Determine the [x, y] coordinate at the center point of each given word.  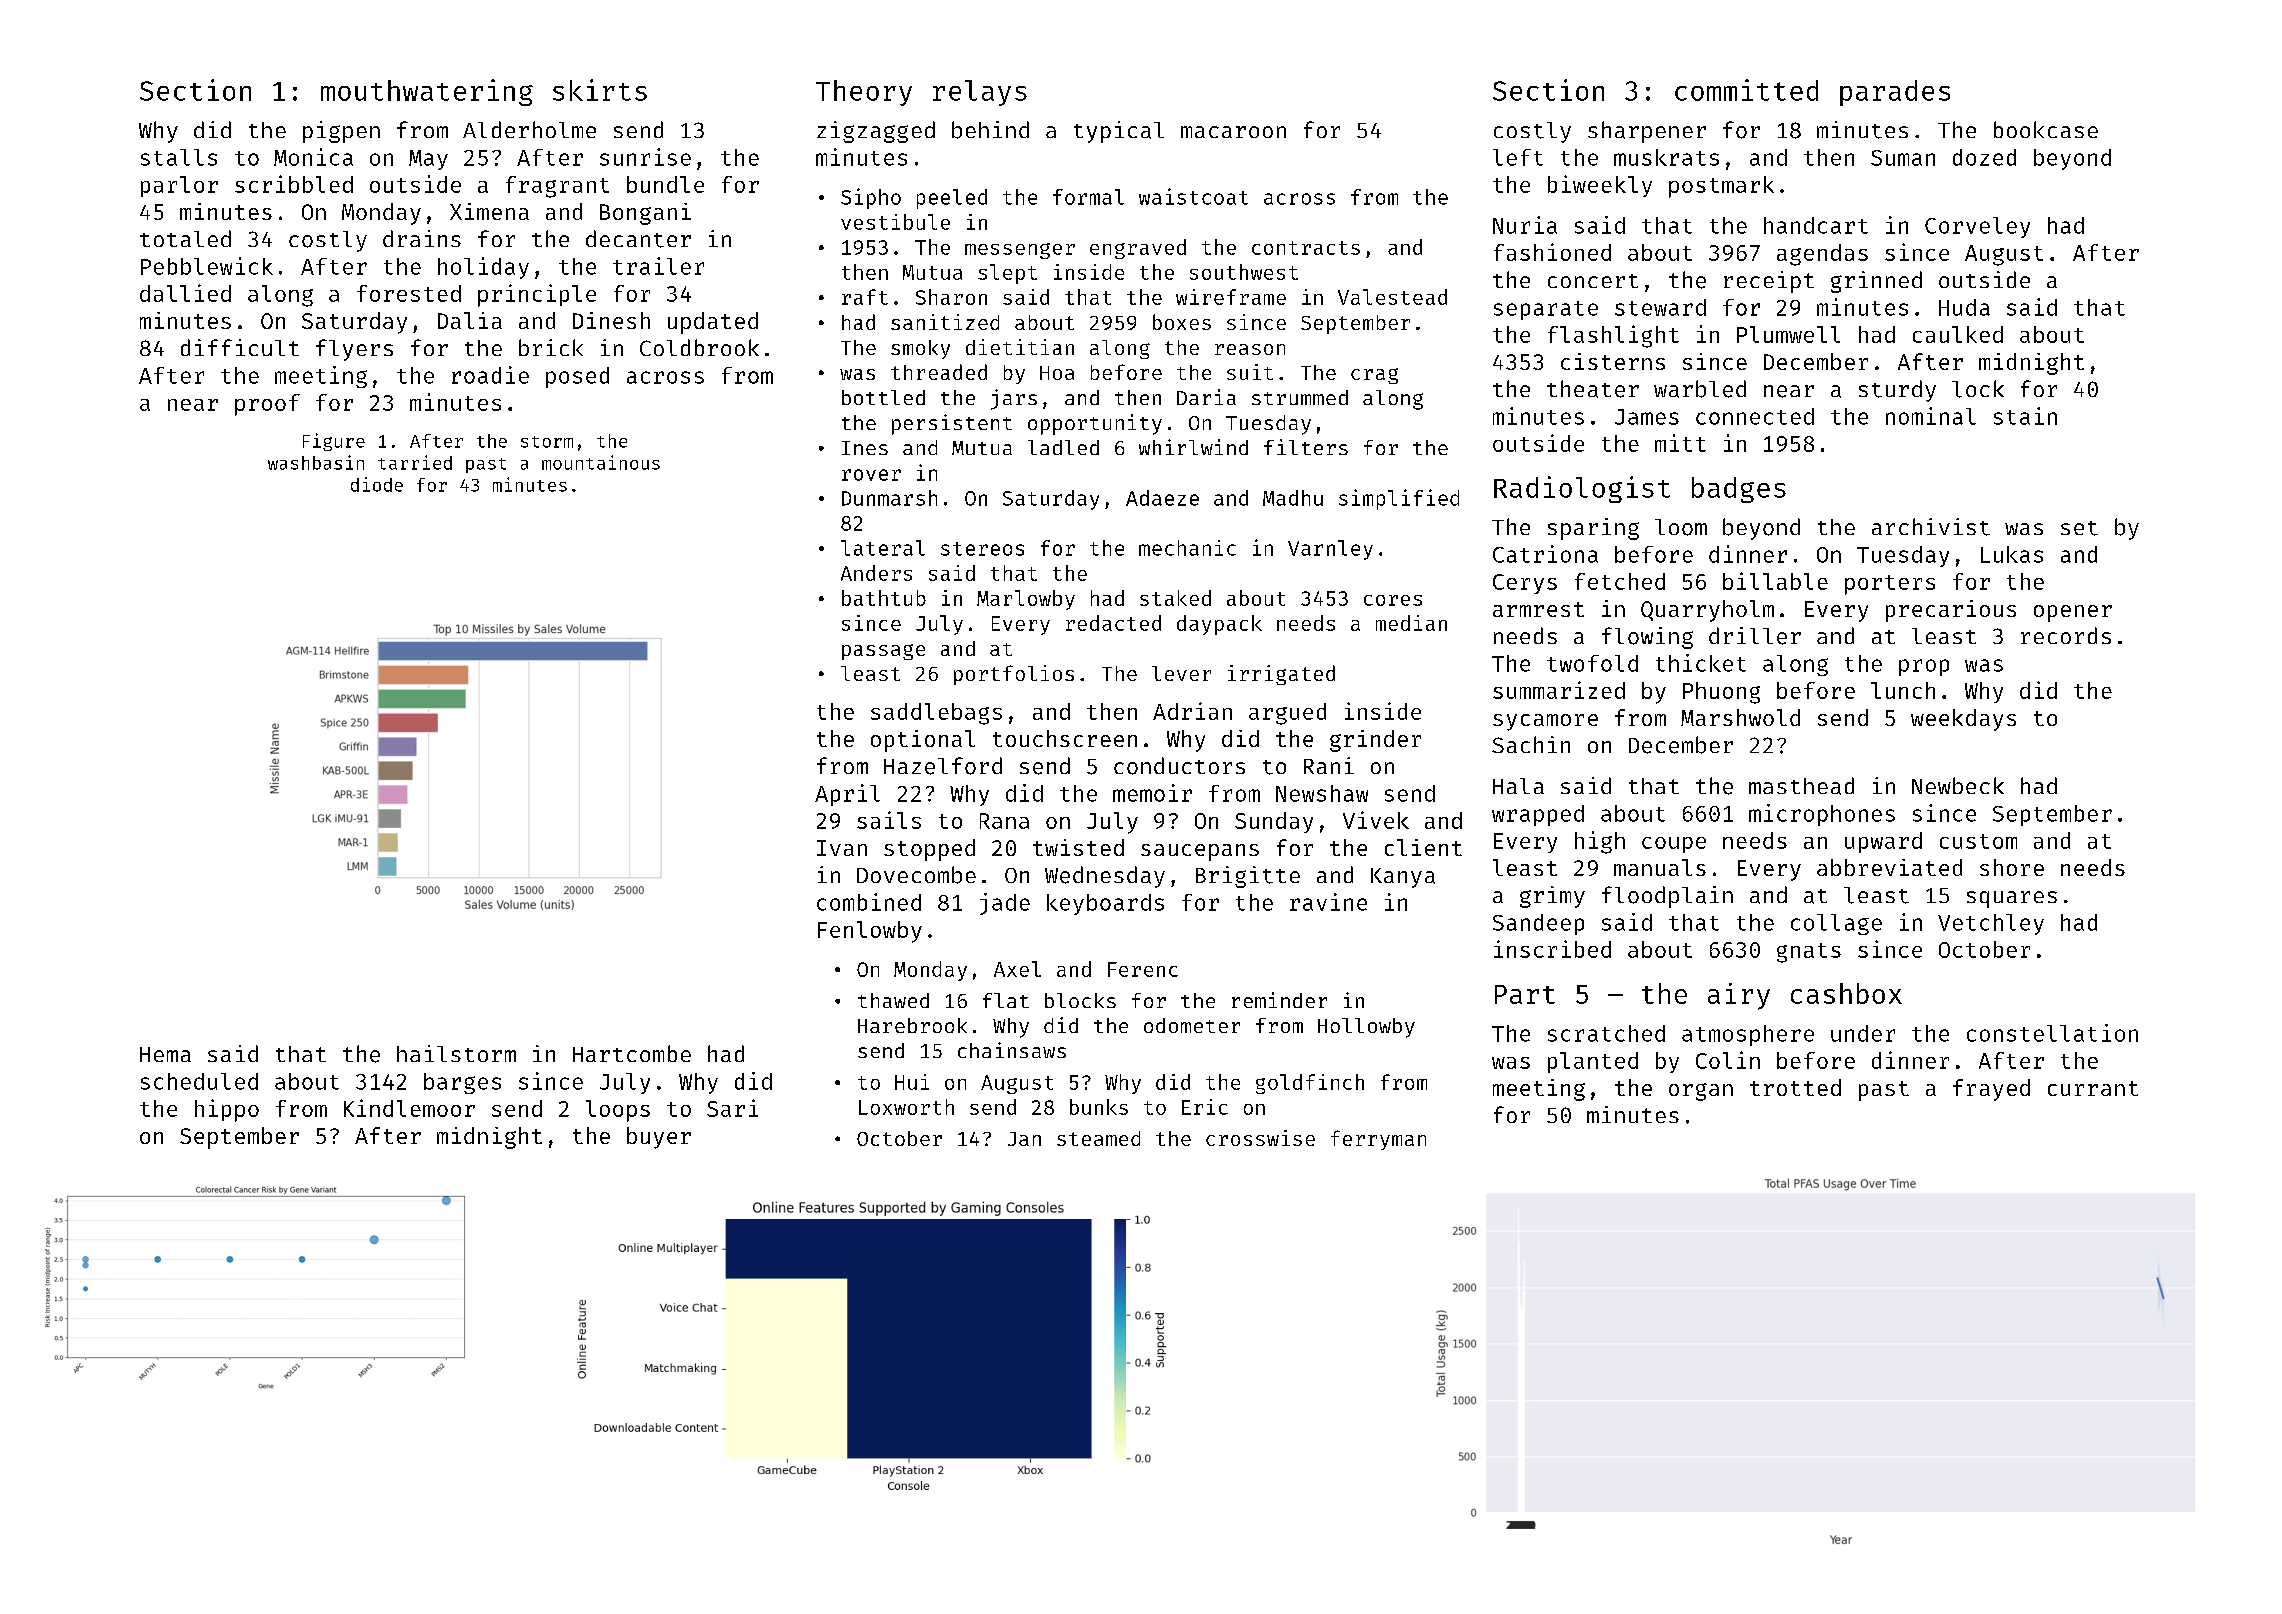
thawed [893, 1000]
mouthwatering [427, 92]
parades [1895, 93]
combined [869, 902]
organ [1701, 1092]
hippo [227, 1110]
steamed [1098, 1138]
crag [1374, 376]
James [1647, 417]
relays [980, 93]
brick [551, 347]
